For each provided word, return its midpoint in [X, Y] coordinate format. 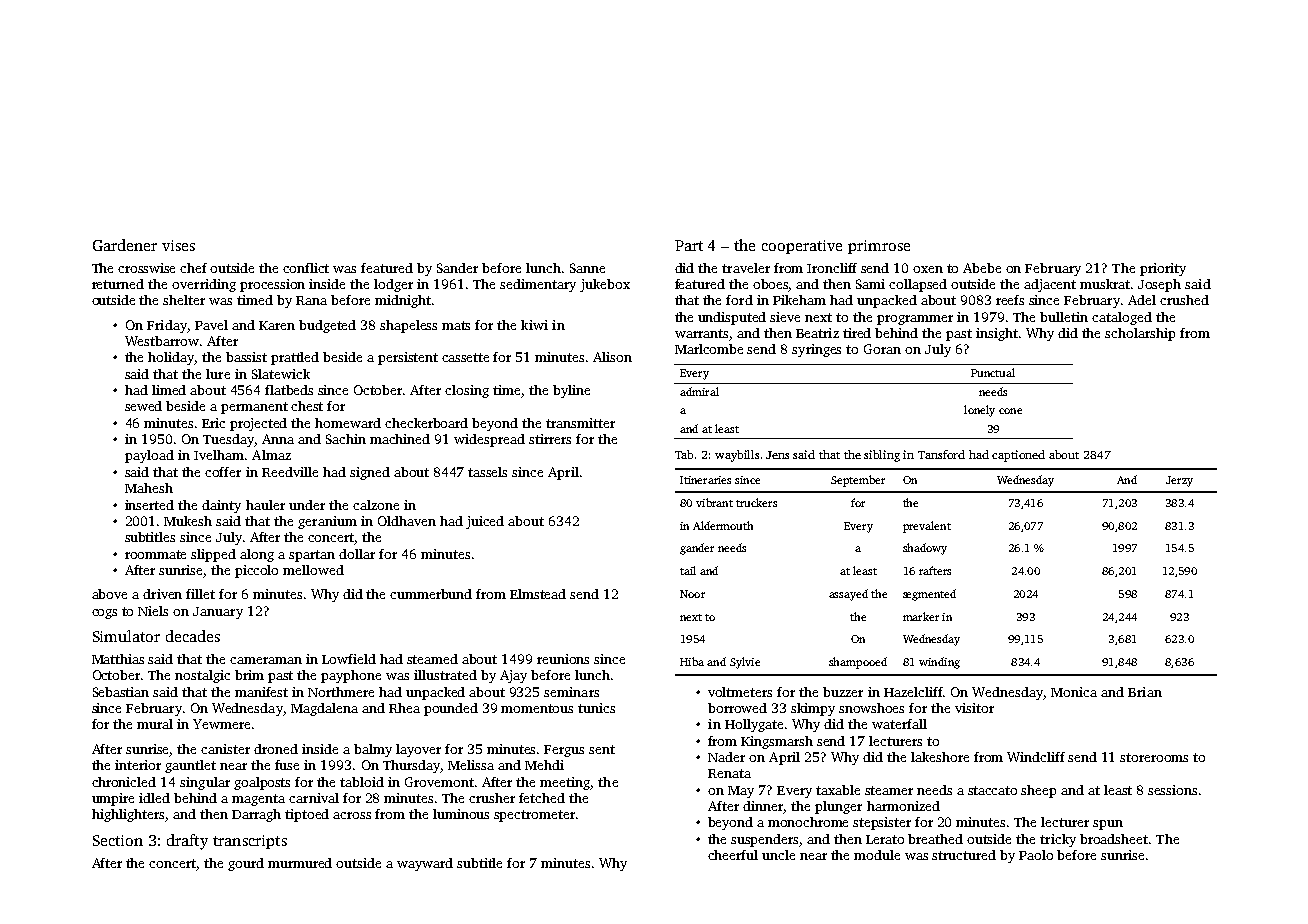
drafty [187, 842]
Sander [457, 268]
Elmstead [538, 594]
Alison [612, 357]
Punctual [993, 372]
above [109, 594]
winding [939, 663]
